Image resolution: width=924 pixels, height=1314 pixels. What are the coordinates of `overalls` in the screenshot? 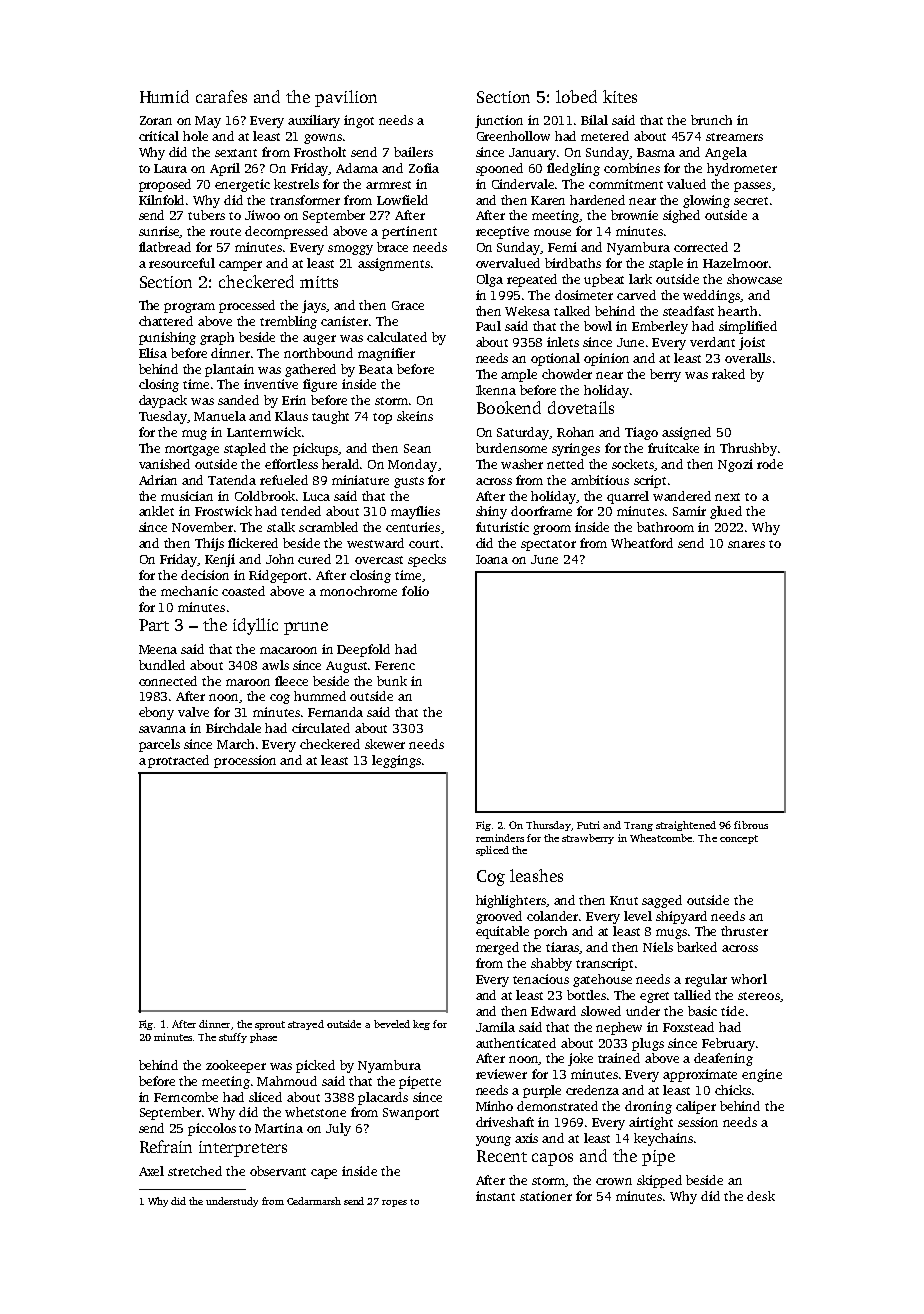 It's located at (748, 358).
